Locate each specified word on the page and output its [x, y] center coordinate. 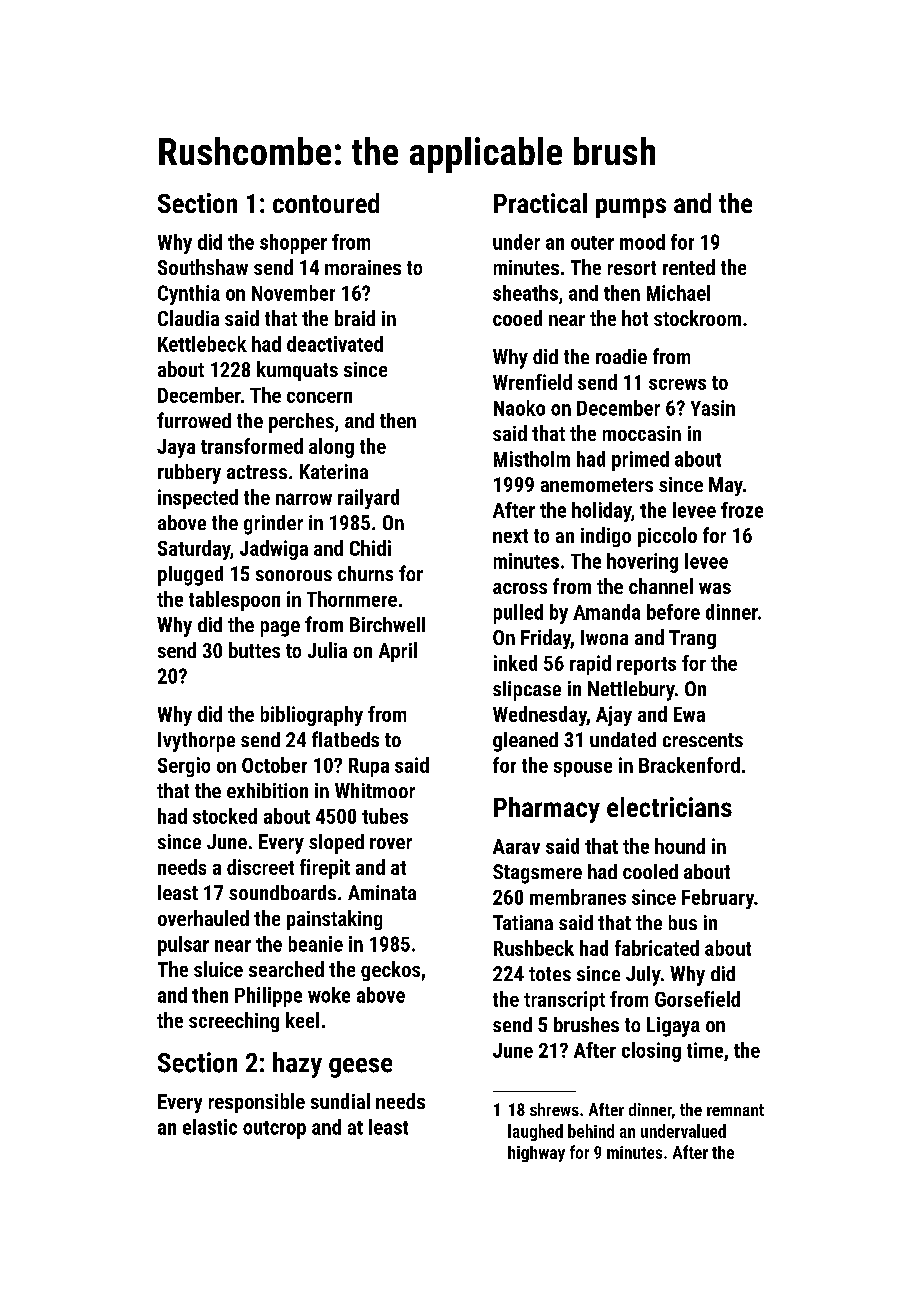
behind [591, 1131]
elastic [210, 1127]
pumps [631, 208]
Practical [540, 203]
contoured [326, 203]
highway [536, 1154]
